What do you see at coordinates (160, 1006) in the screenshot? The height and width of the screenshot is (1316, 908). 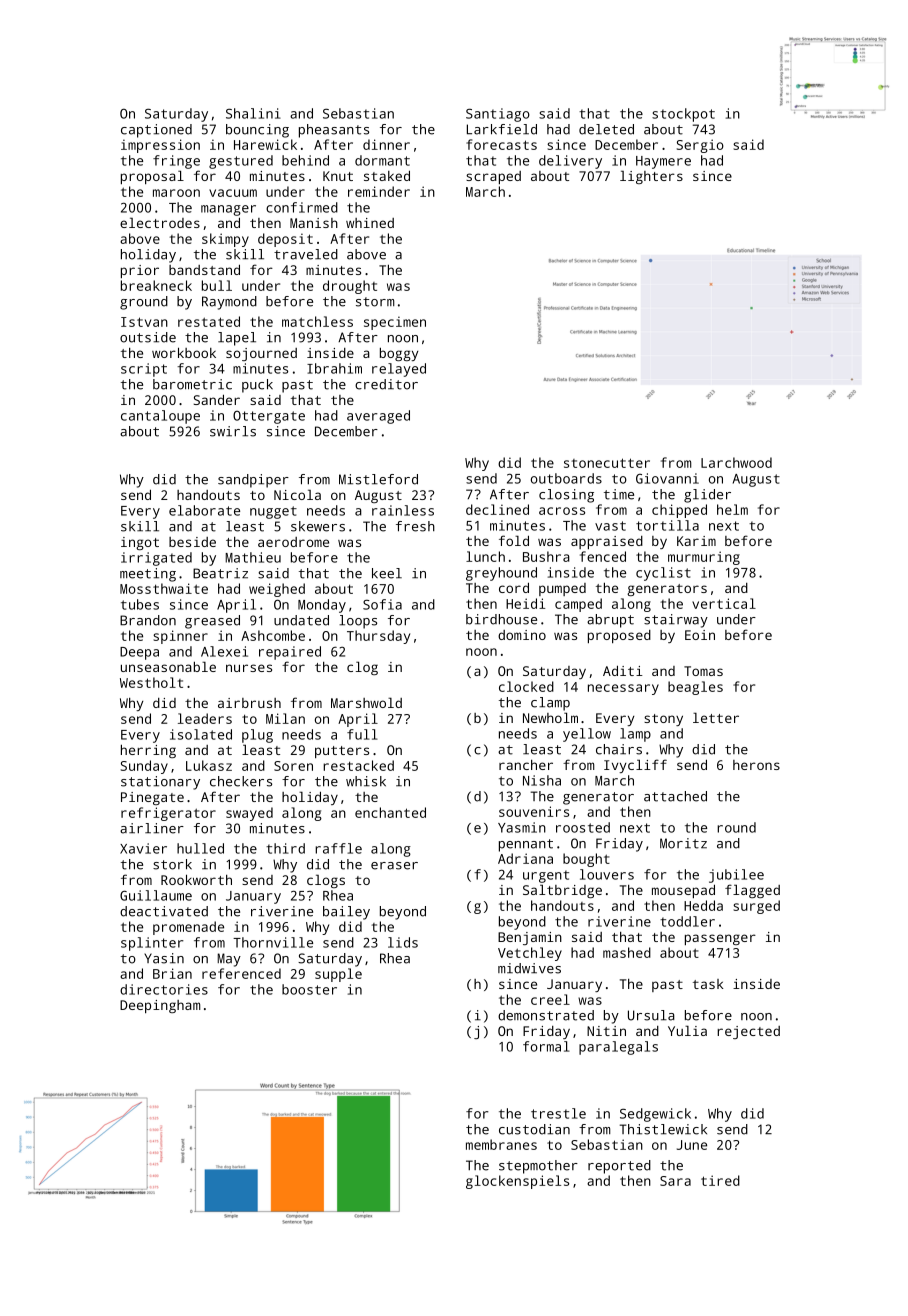 I see `Deepingham` at bounding box center [160, 1006].
